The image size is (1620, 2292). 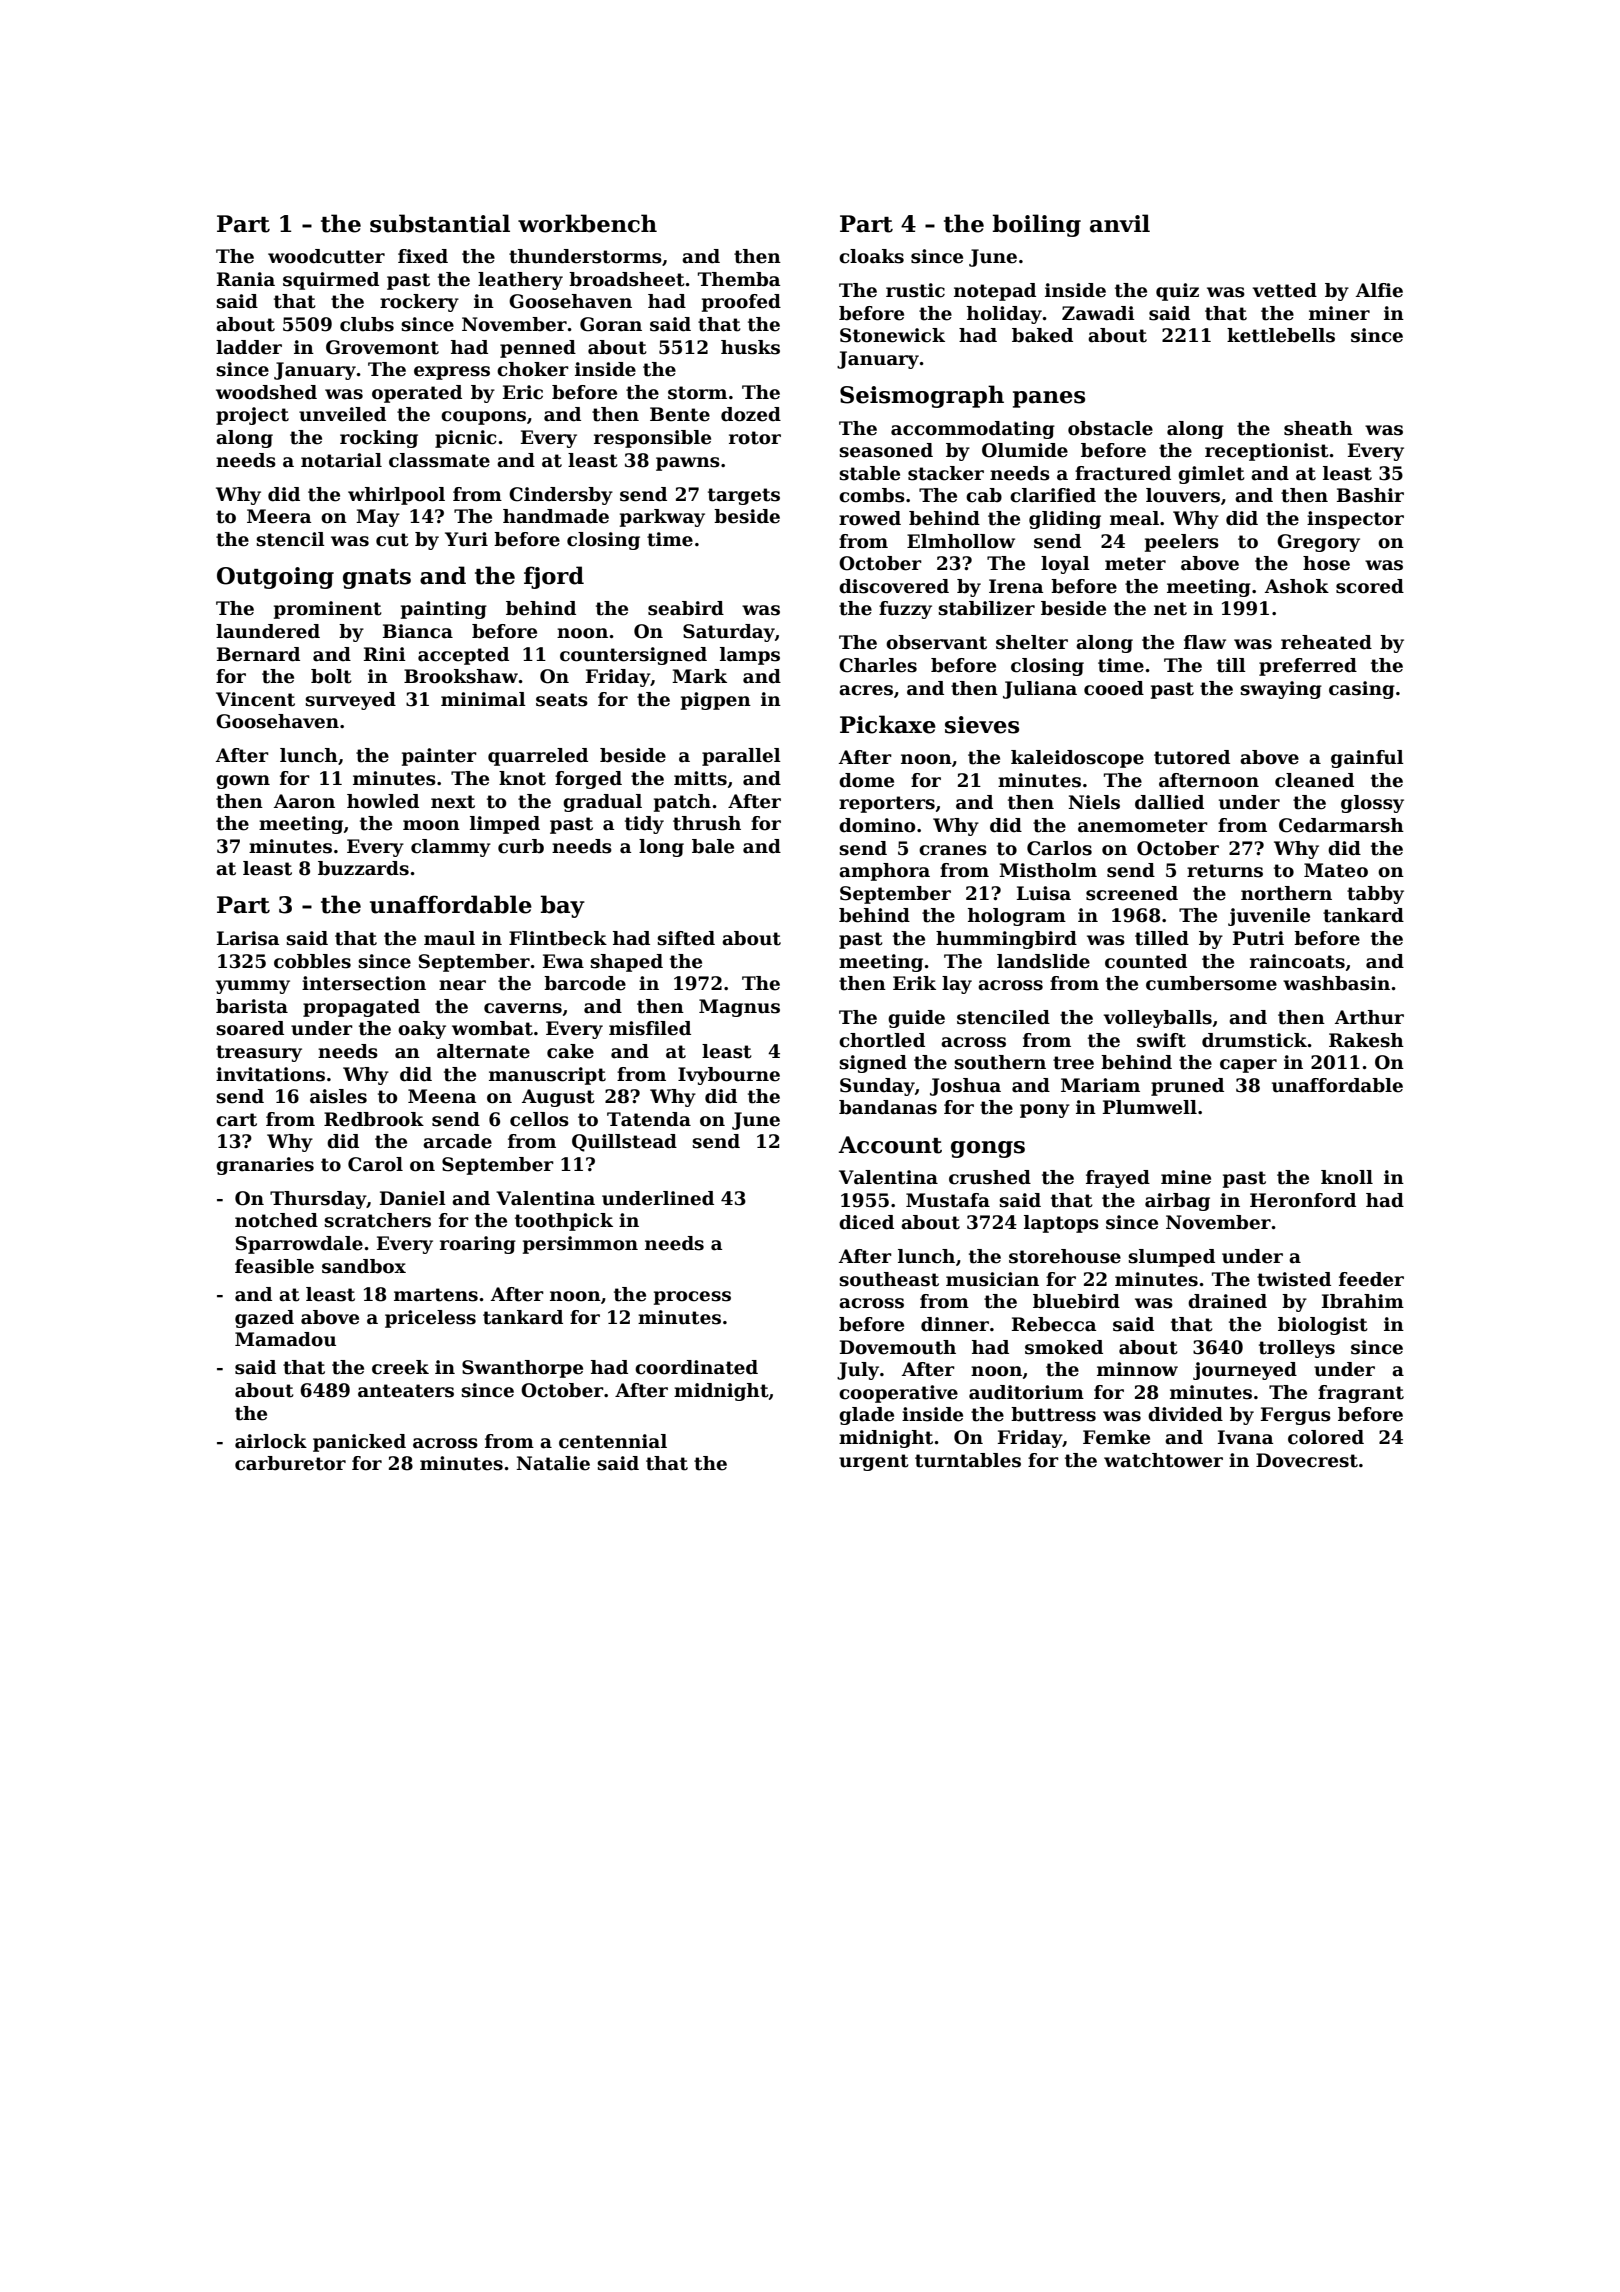 I want to click on operated, so click(x=417, y=394).
